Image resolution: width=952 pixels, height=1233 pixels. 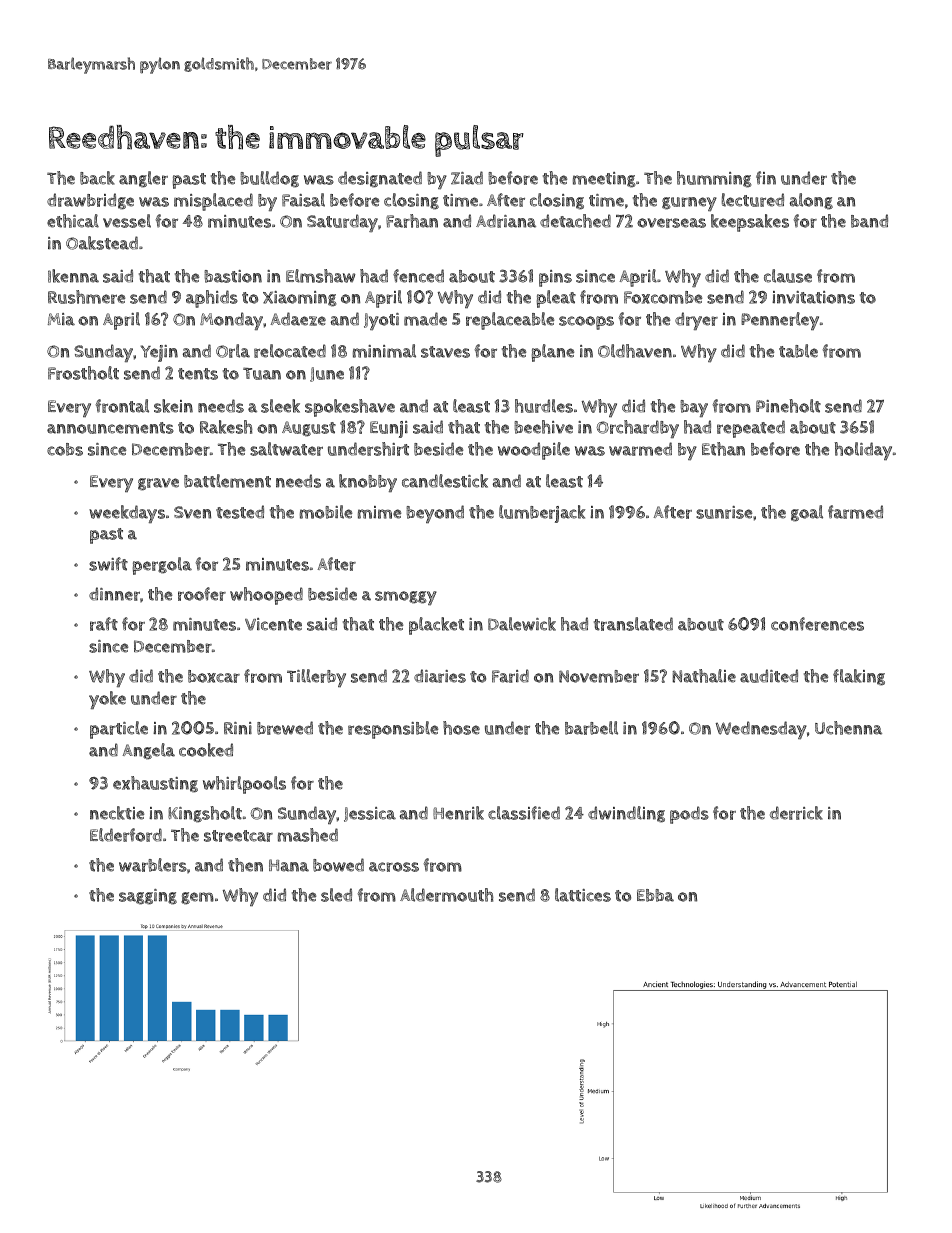 I want to click on pleat, so click(x=556, y=299).
